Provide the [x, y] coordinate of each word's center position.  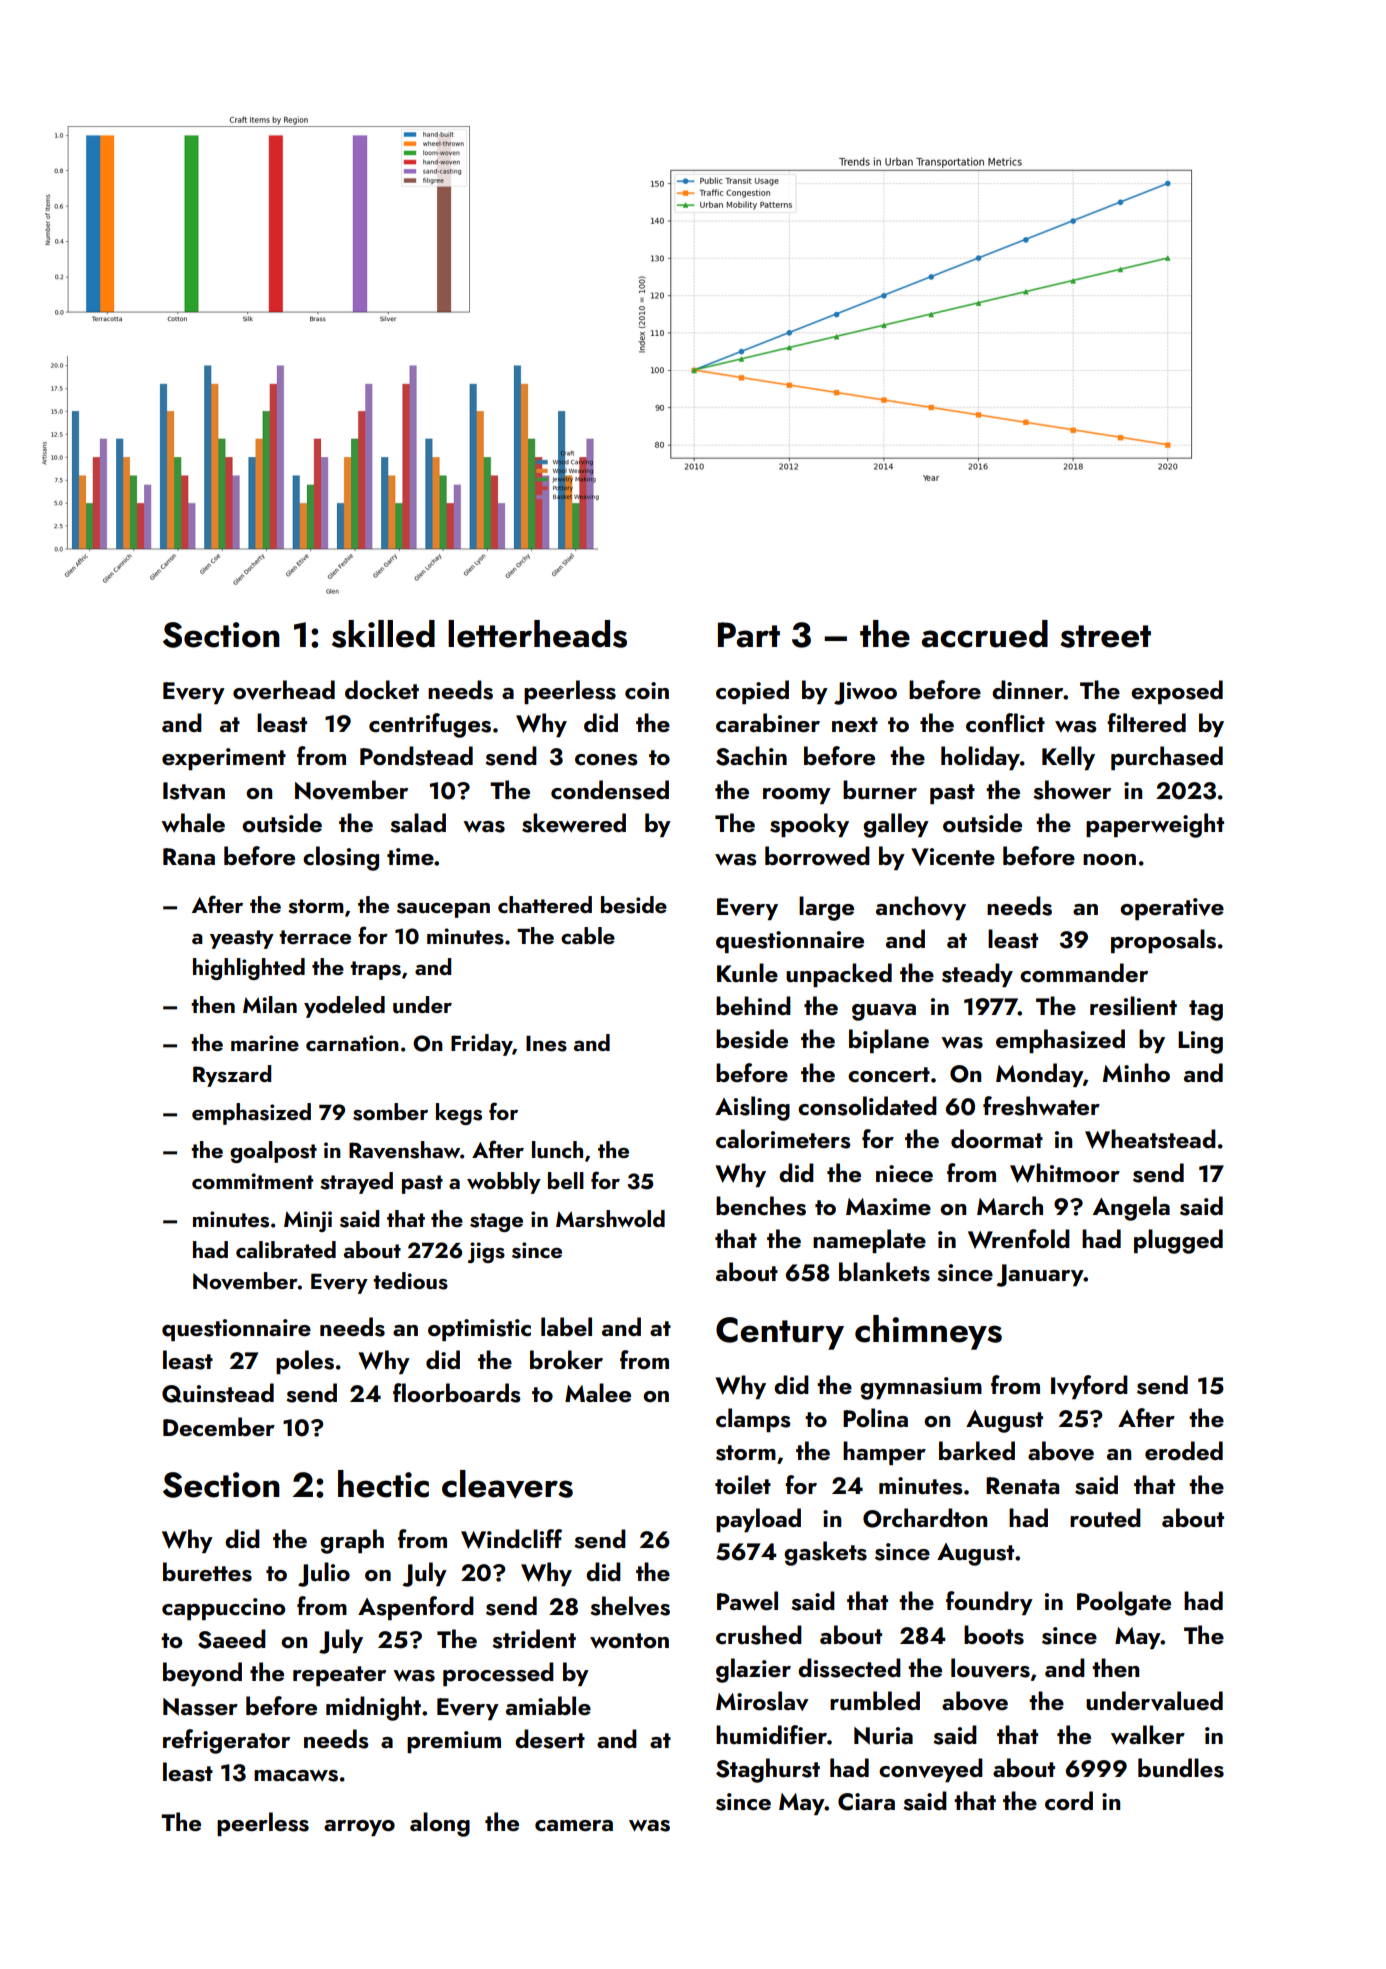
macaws [296, 1776]
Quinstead [218, 1393]
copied [752, 692]
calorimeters [783, 1139]
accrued [985, 634]
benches [761, 1206]
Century [780, 1333]
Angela [1131, 1208]
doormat [997, 1138]
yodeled [344, 1007]
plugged [1178, 1241]
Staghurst [768, 1770]
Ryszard [232, 1076]
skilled [383, 634]
